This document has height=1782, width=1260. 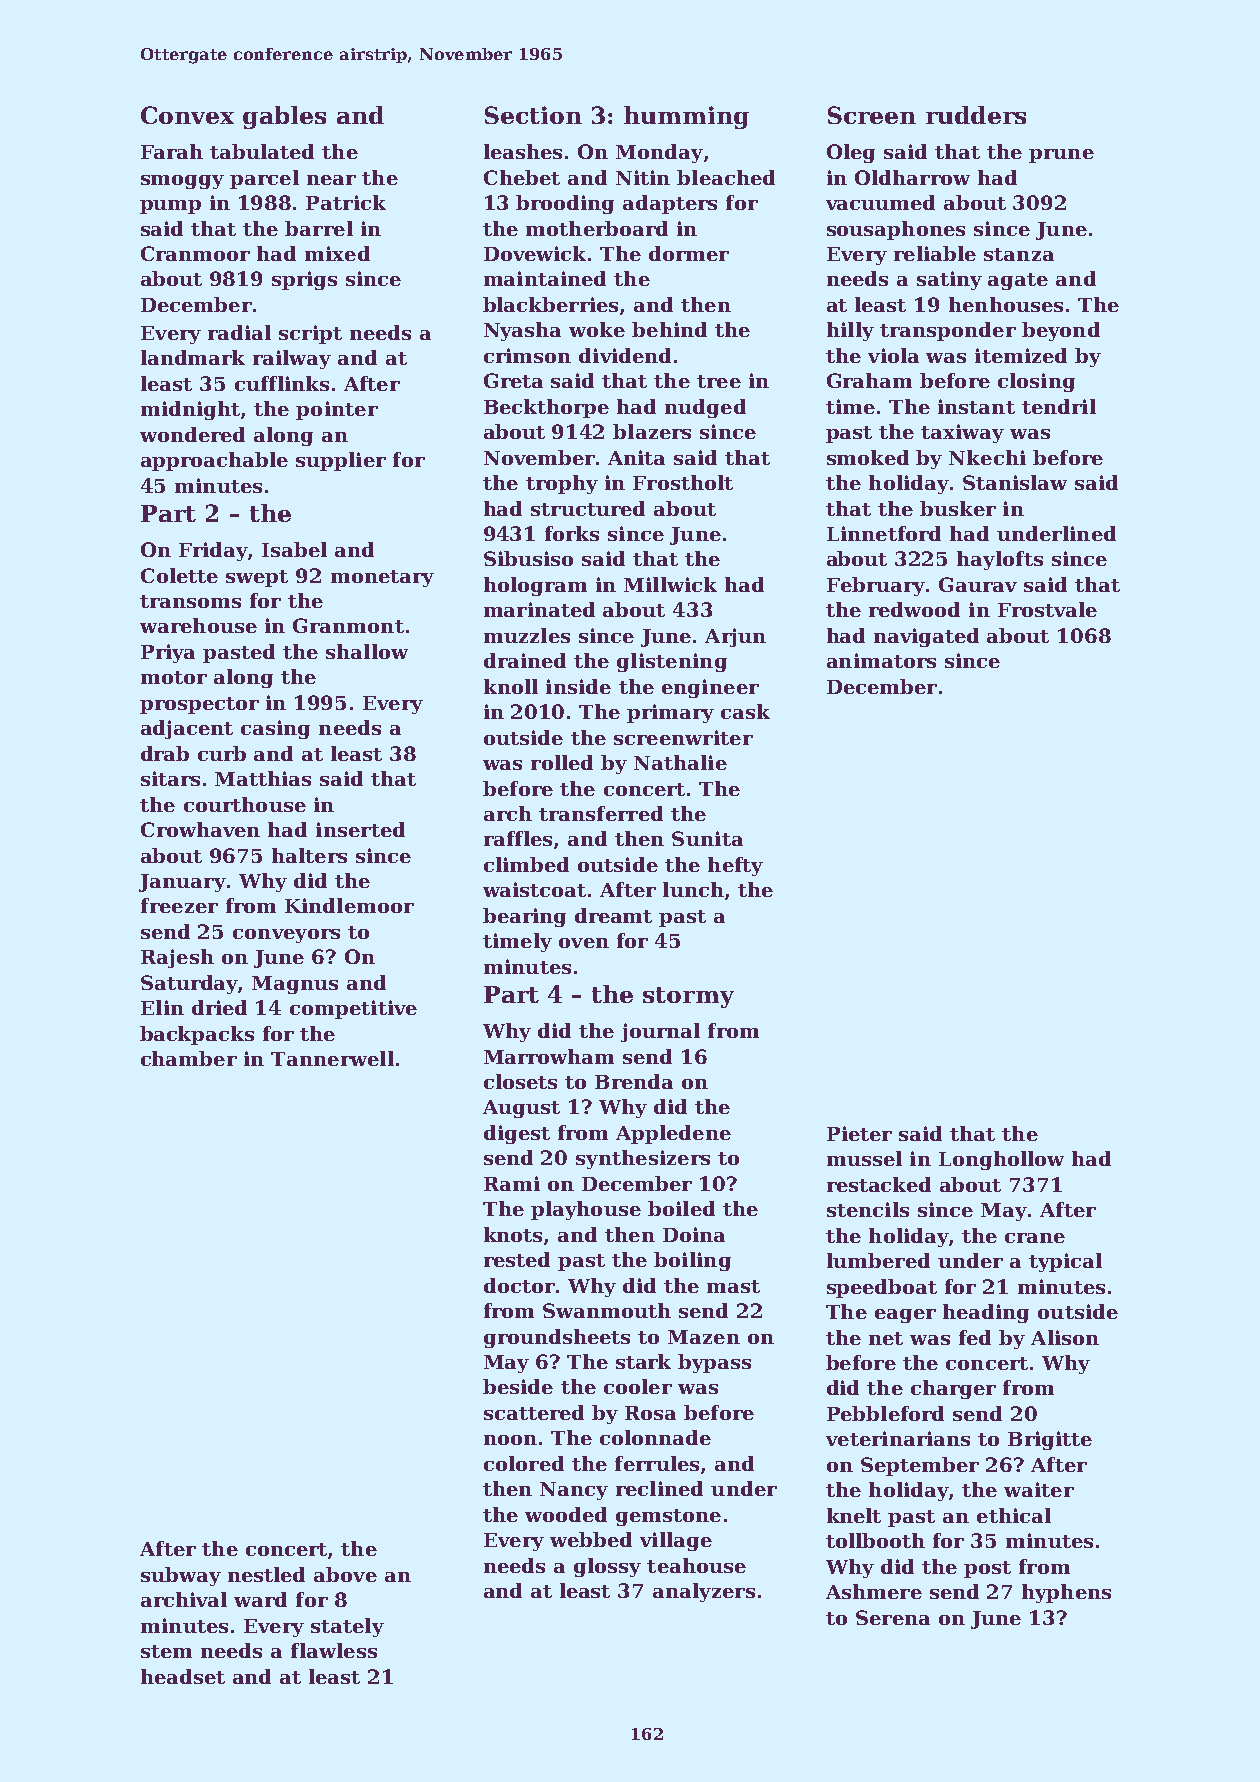 I want to click on Frostholt, so click(x=683, y=482).
